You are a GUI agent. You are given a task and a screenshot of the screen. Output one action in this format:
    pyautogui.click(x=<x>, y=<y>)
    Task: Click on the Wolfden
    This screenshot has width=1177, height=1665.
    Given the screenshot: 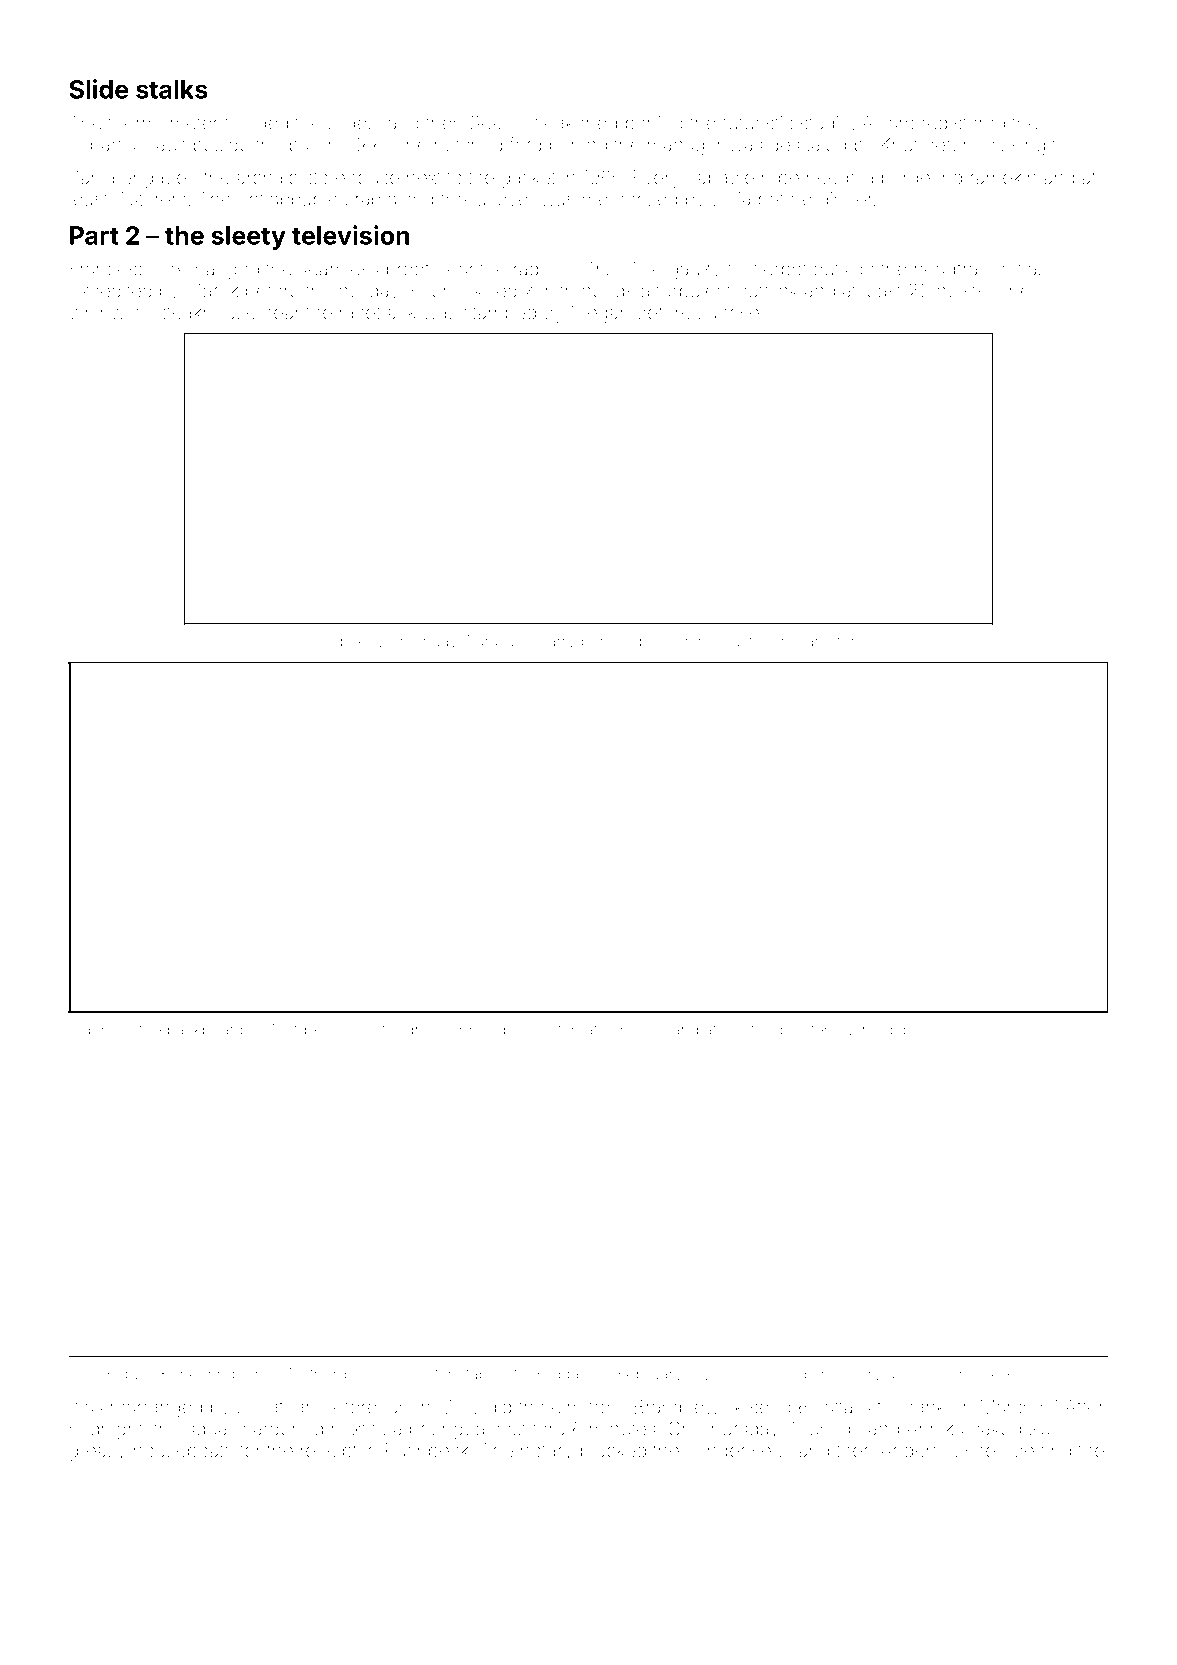 What is the action you would take?
    pyautogui.click(x=296, y=1029)
